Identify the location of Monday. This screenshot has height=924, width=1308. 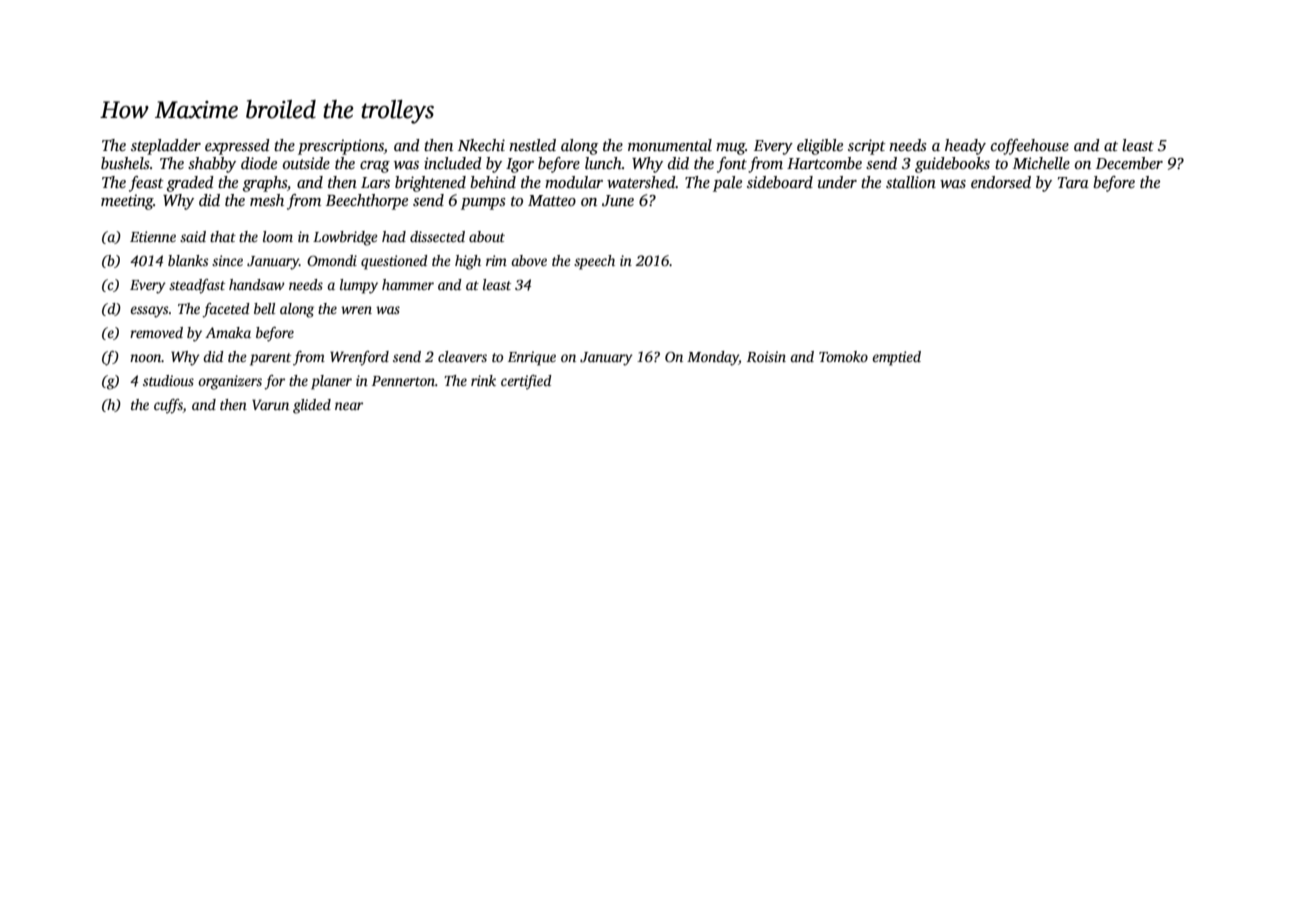
(713, 358).
